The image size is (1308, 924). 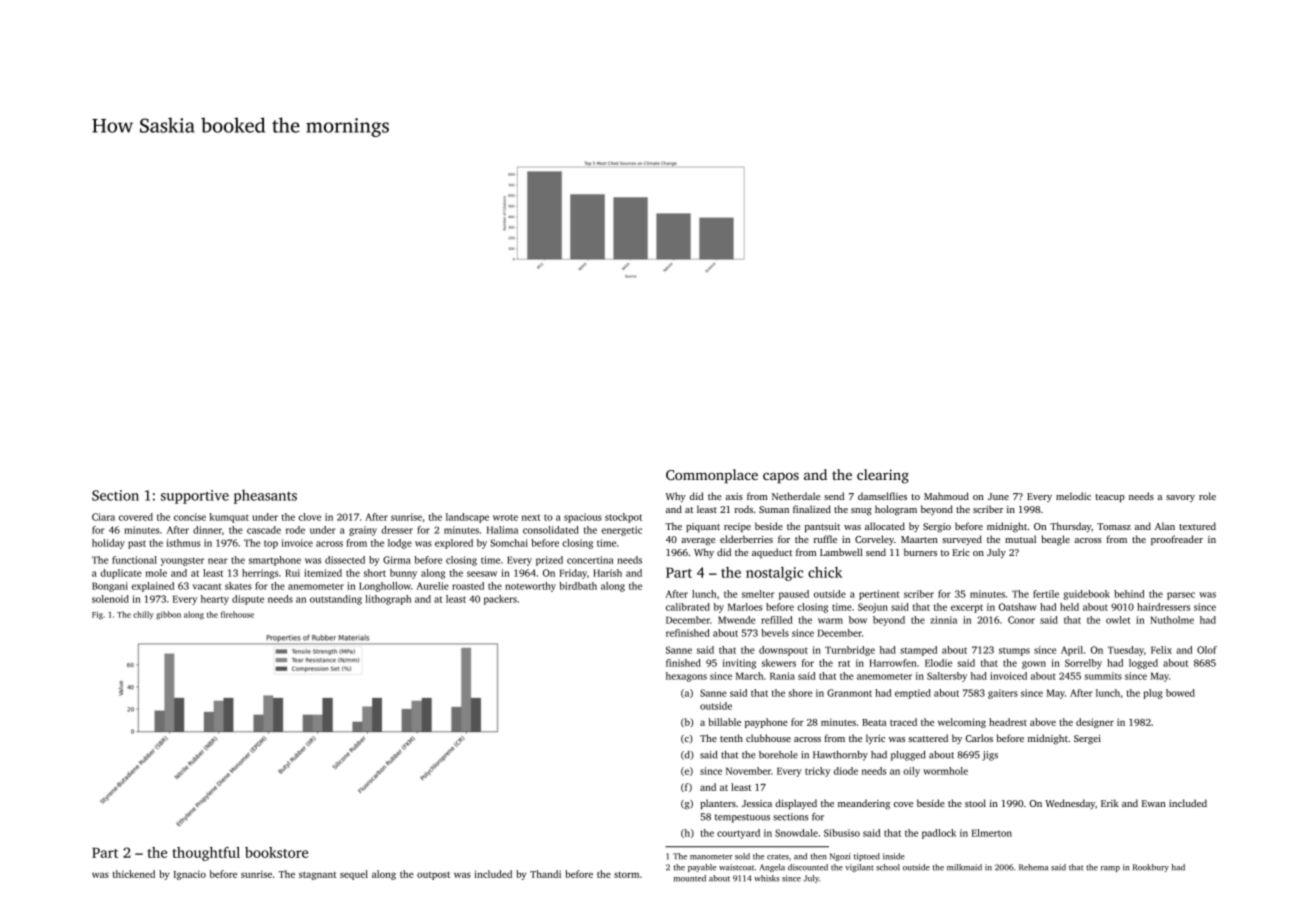 What do you see at coordinates (796, 804) in the screenshot?
I see `displayed` at bounding box center [796, 804].
